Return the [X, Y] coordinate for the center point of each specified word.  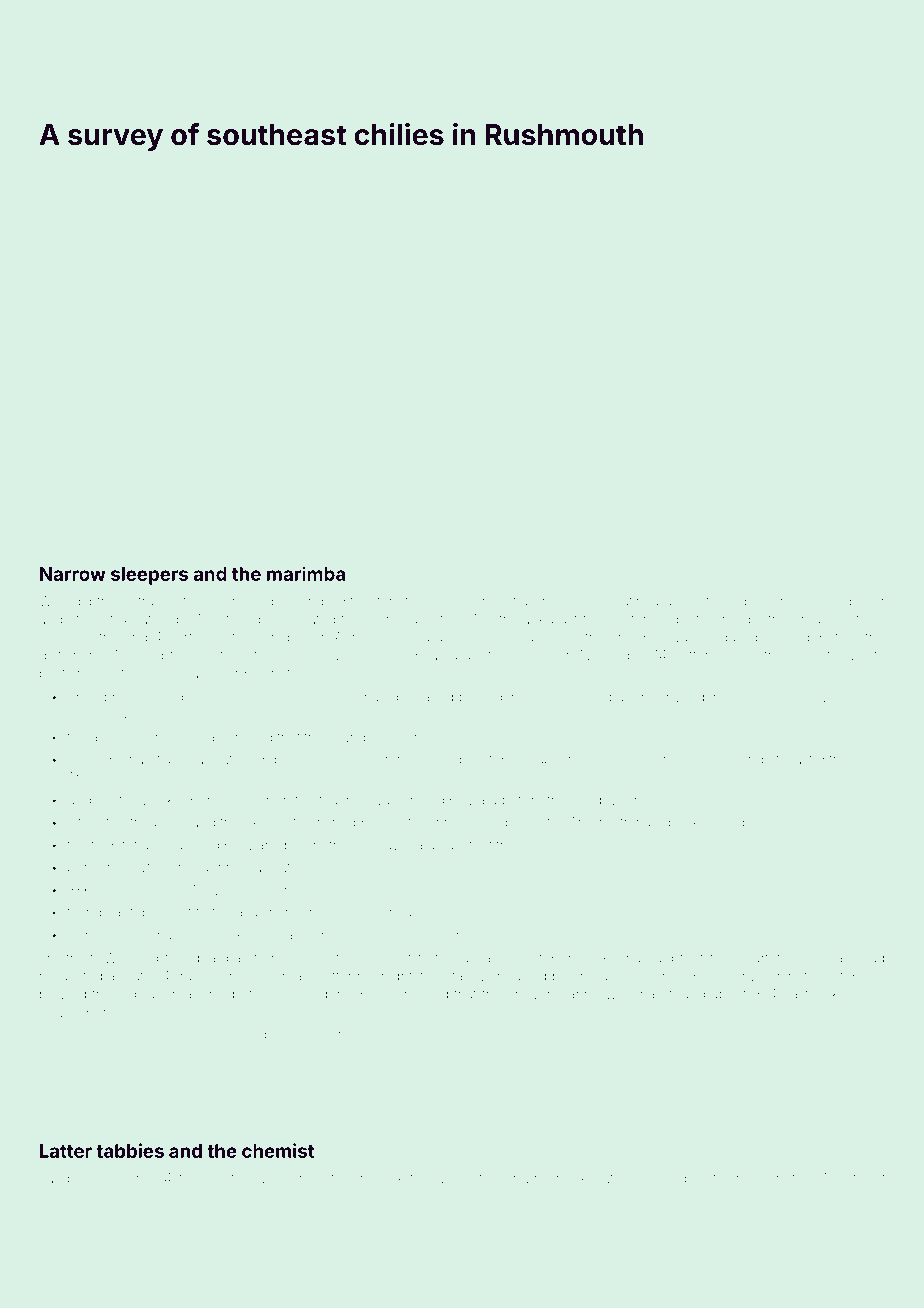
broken [793, 601]
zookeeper [177, 801]
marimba [306, 573]
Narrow [73, 574]
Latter [66, 1151]
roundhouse [367, 737]
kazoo [753, 698]
